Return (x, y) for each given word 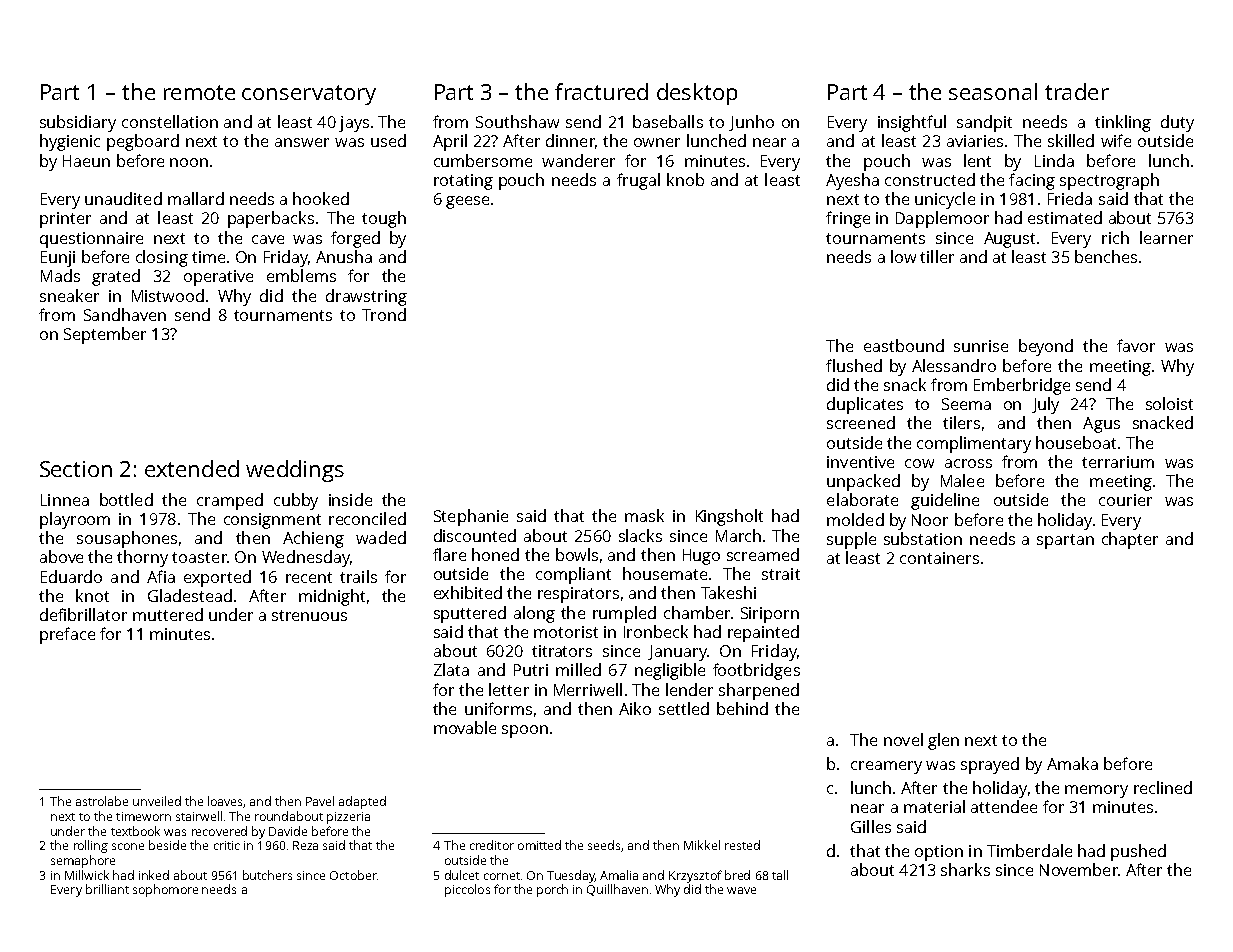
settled (684, 708)
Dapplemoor (942, 219)
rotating (463, 182)
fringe (848, 219)
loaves (226, 802)
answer (302, 142)
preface (67, 635)
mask (644, 515)
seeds (605, 846)
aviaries (975, 141)
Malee (962, 480)
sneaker (69, 295)
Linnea (65, 500)
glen (943, 741)
